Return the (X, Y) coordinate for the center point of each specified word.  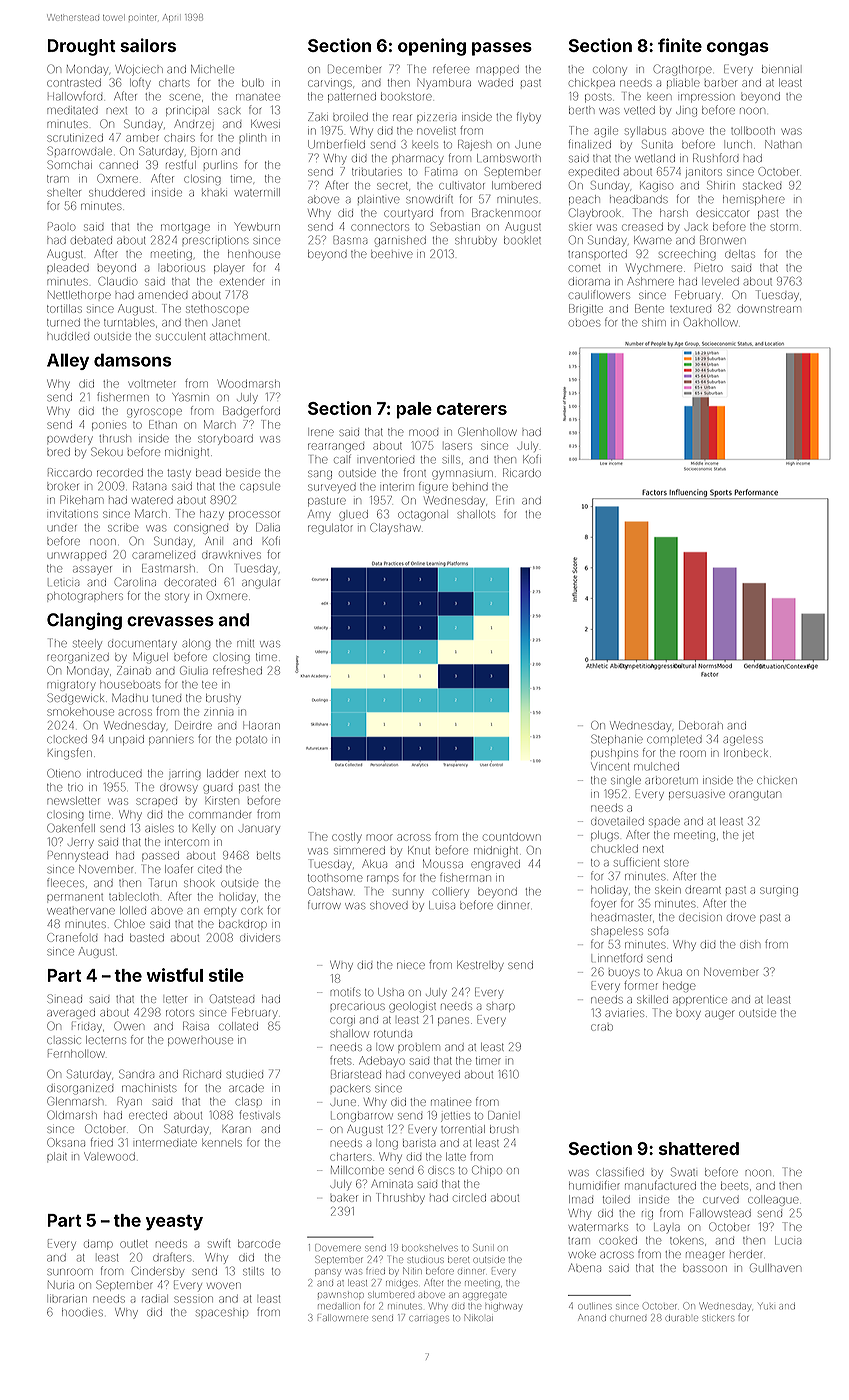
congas (738, 49)
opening (432, 47)
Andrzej (193, 124)
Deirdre (193, 725)
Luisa (442, 905)
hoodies (82, 1312)
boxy (688, 1015)
